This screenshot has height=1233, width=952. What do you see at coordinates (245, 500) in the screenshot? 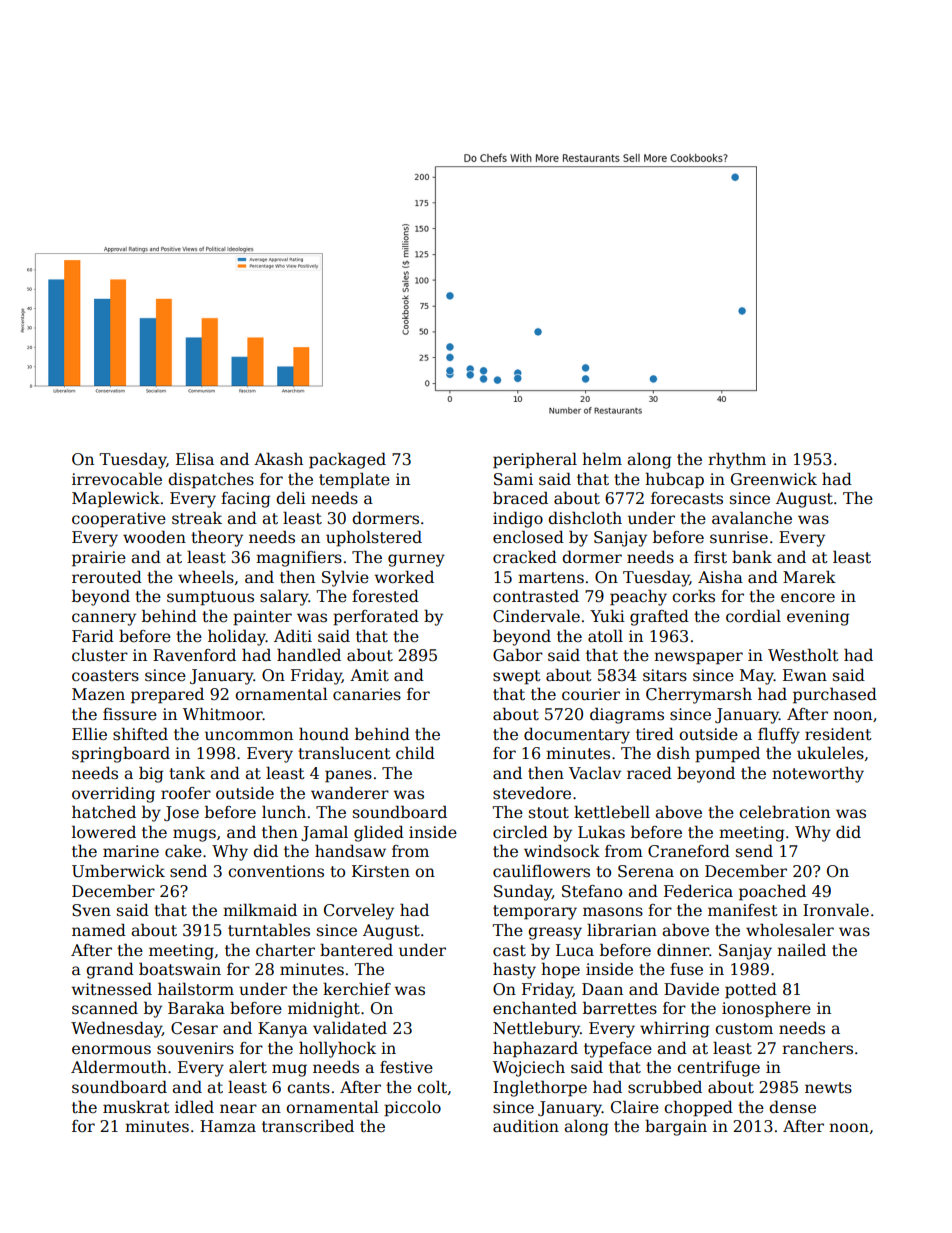
I see `facing` at bounding box center [245, 500].
